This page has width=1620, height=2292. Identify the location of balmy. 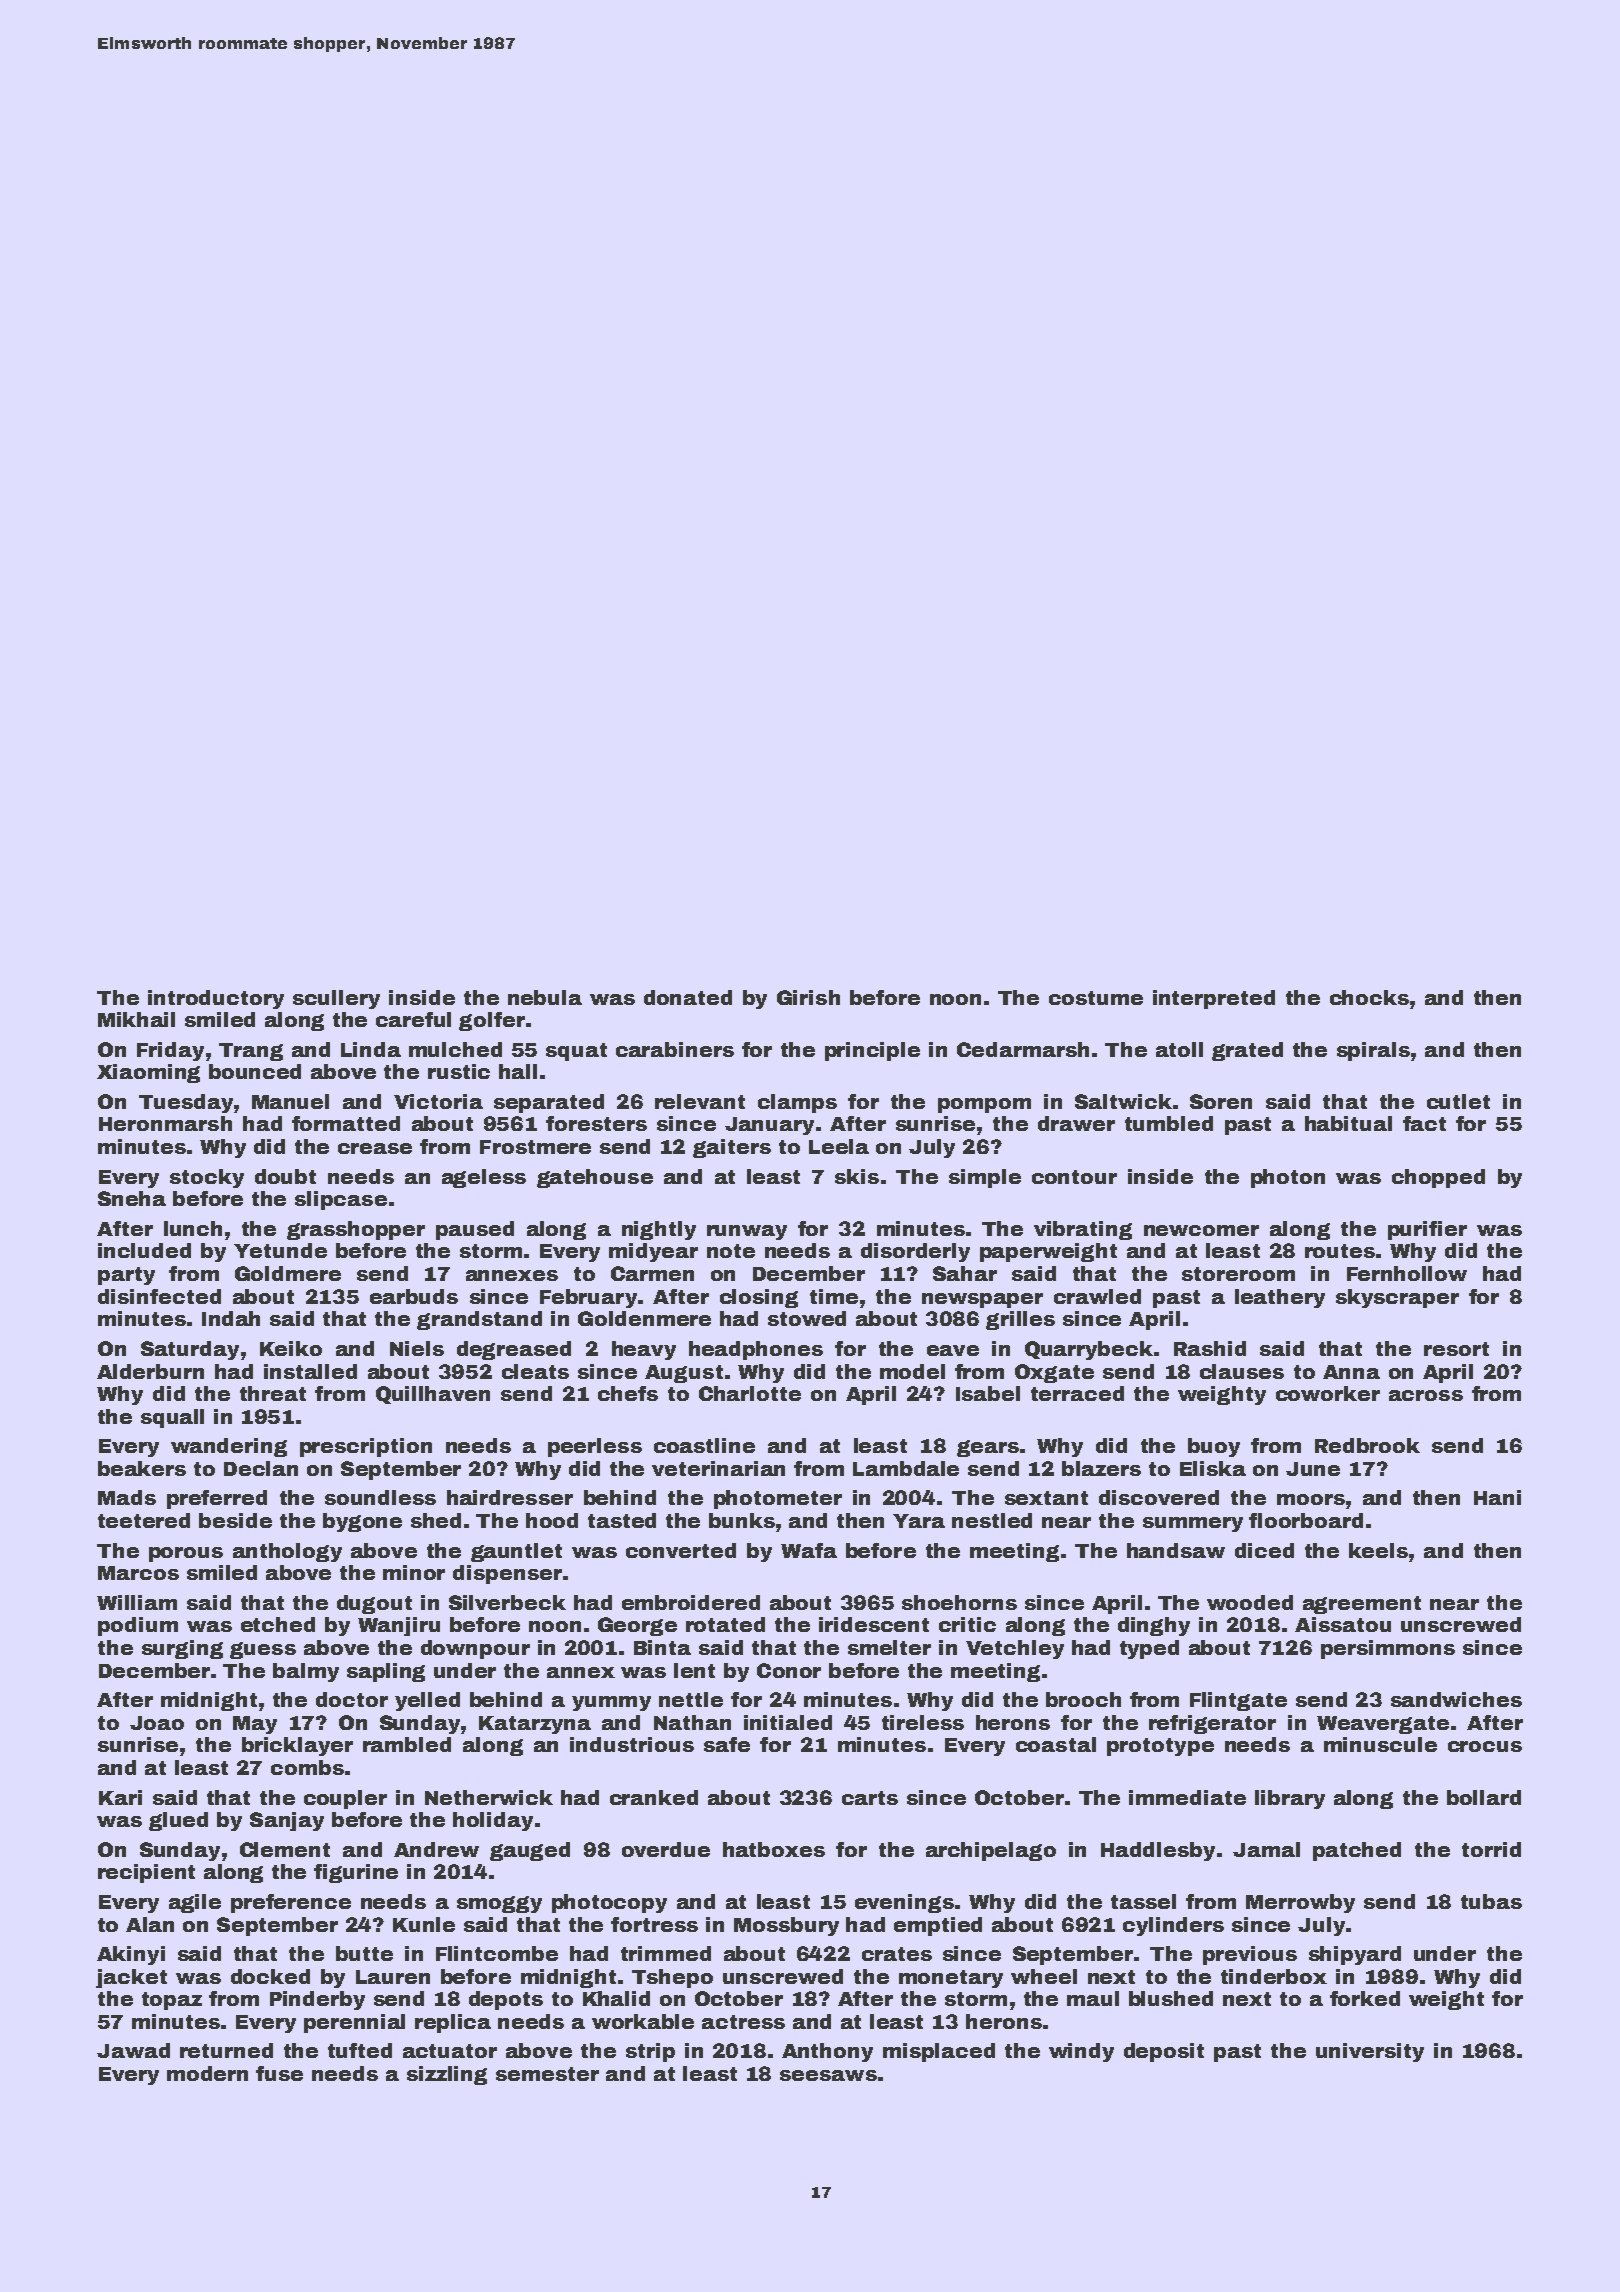
(306, 1672).
